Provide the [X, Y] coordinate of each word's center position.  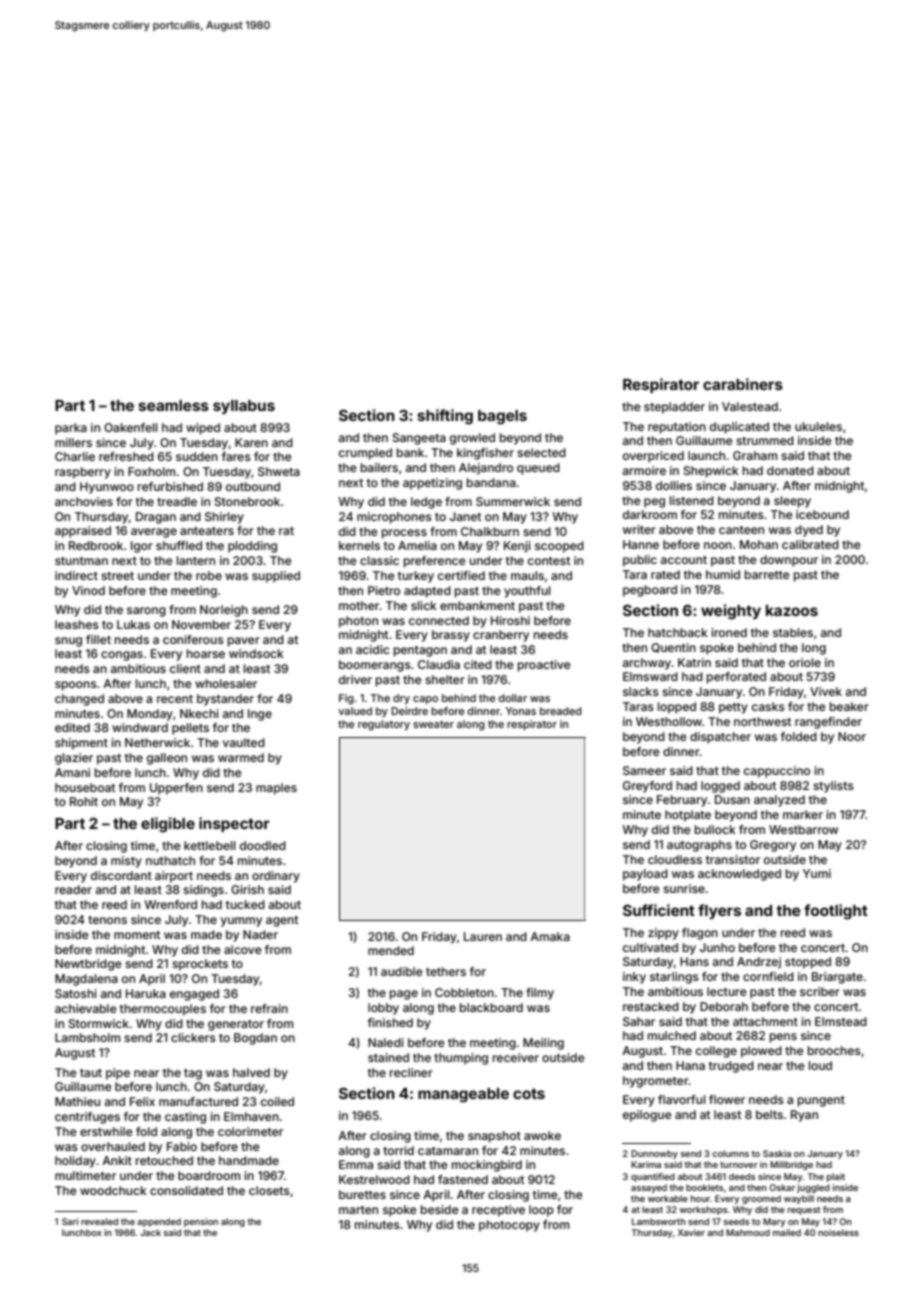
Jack [150, 1232]
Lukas [133, 624]
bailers [379, 467]
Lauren [483, 936]
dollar [513, 698]
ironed [729, 632]
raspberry [83, 473]
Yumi [817, 873]
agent [282, 921]
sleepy [792, 502]
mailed [787, 1232]
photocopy [509, 1226]
